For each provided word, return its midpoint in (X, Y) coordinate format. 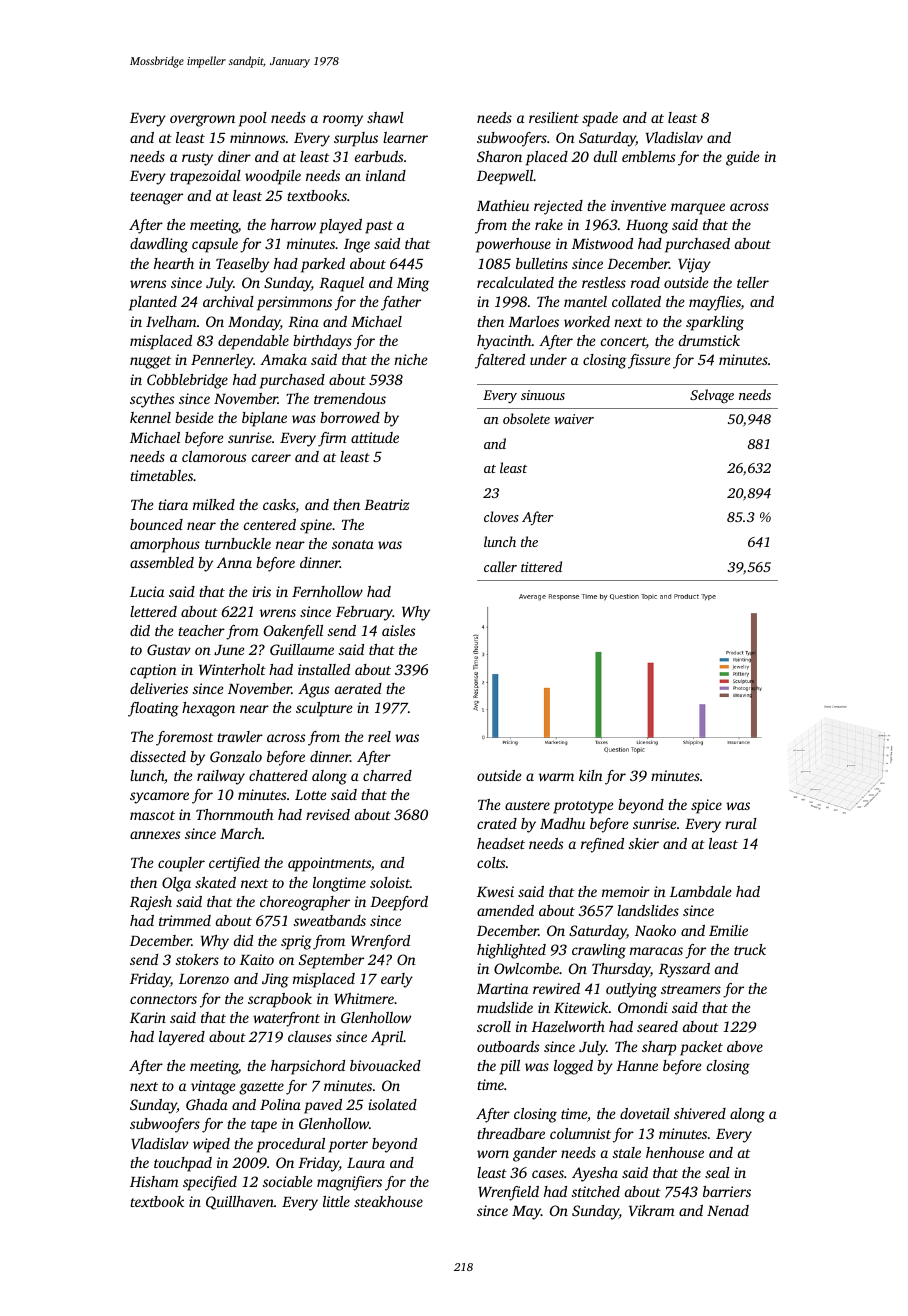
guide (742, 158)
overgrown (202, 121)
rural (741, 823)
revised (328, 814)
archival (228, 301)
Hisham (154, 1181)
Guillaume (302, 649)
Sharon (499, 156)
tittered (541, 566)
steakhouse (388, 1201)
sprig (296, 942)
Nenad (728, 1210)
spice (706, 806)
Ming (413, 284)
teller (753, 282)
